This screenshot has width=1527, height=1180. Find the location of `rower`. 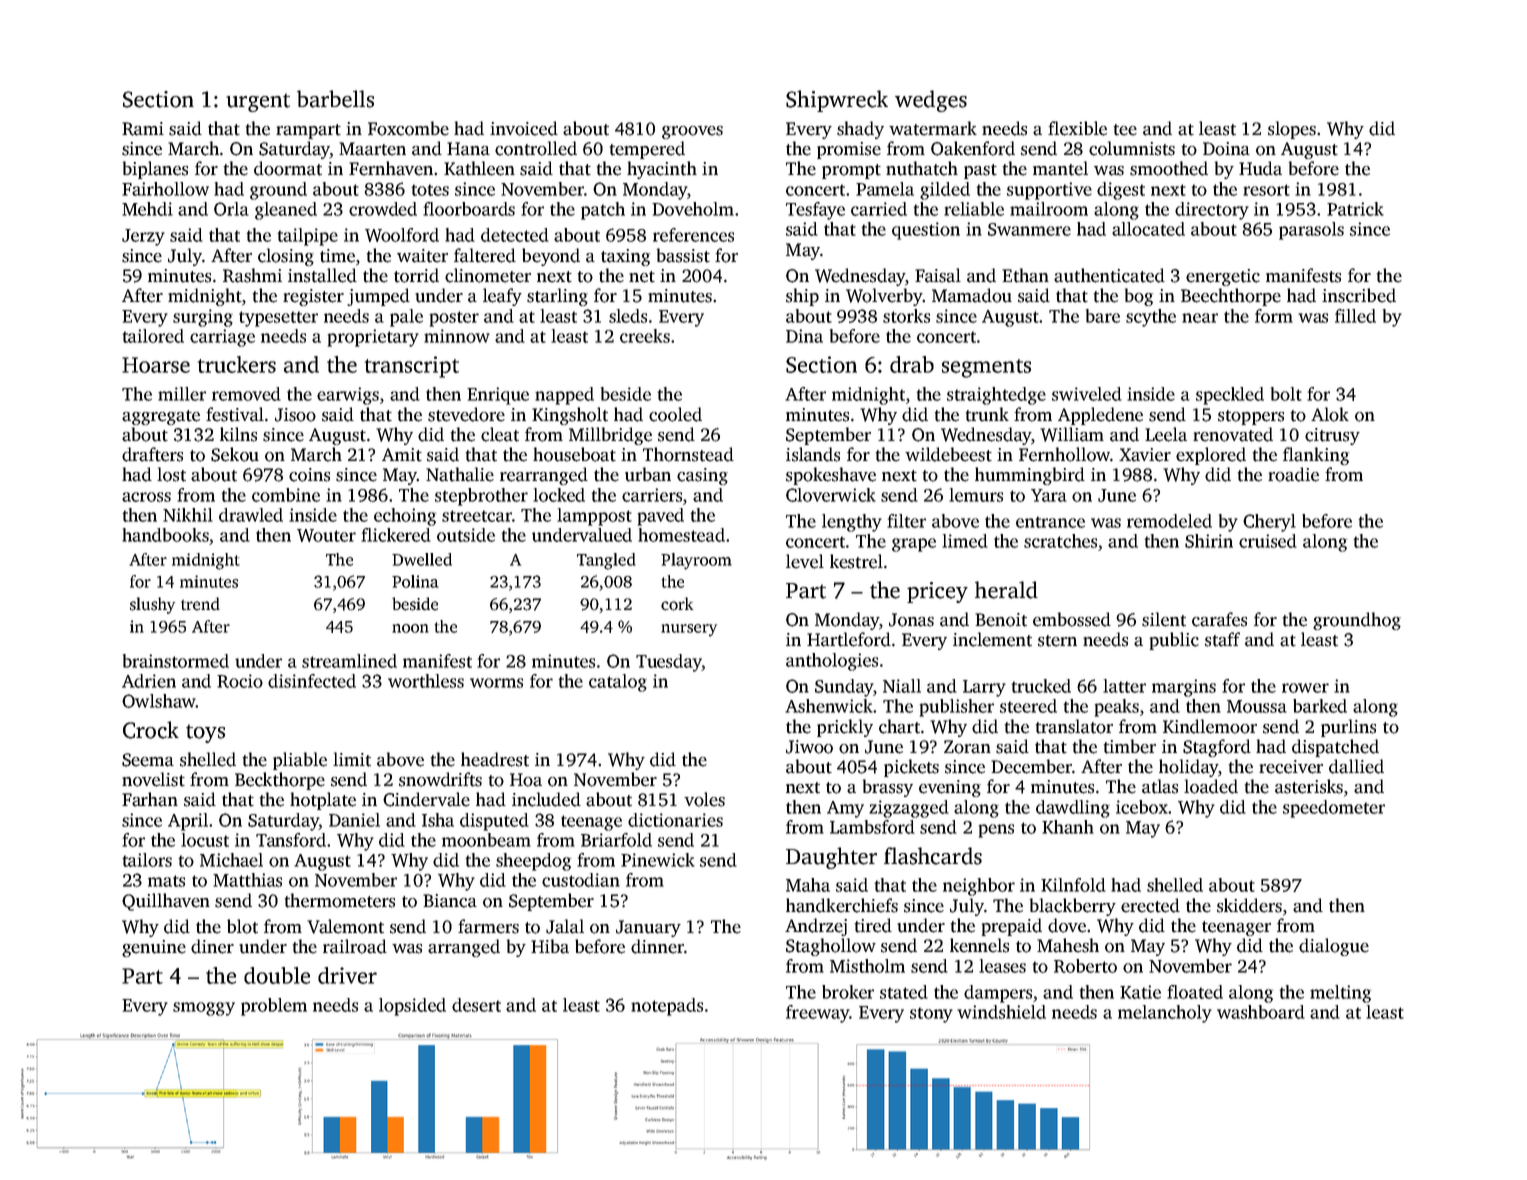

rower is located at coordinates (1305, 688).
